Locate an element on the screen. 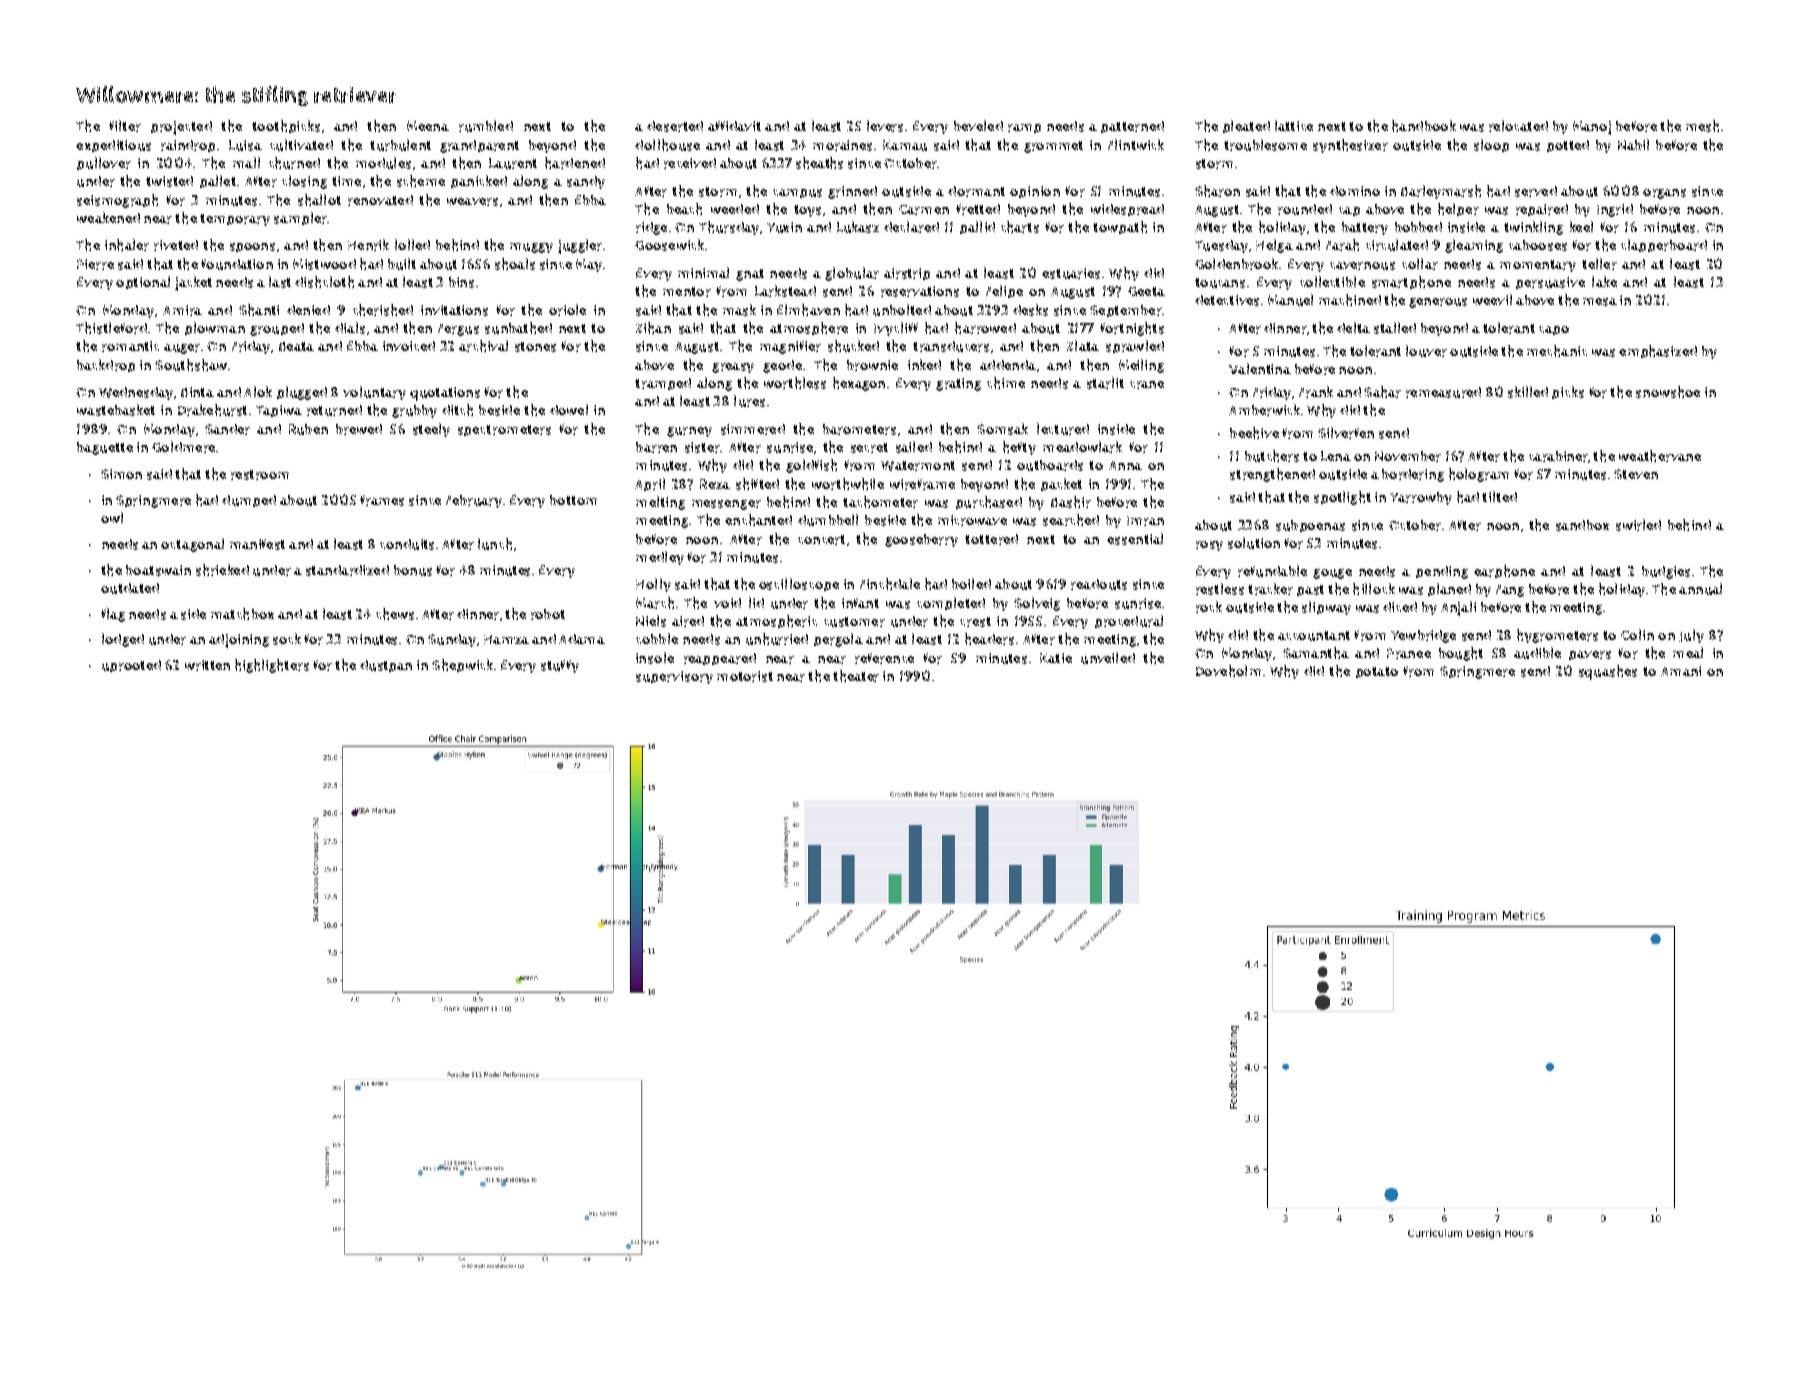 The height and width of the screenshot is (1391, 1800). swirled is located at coordinates (1638, 525).
